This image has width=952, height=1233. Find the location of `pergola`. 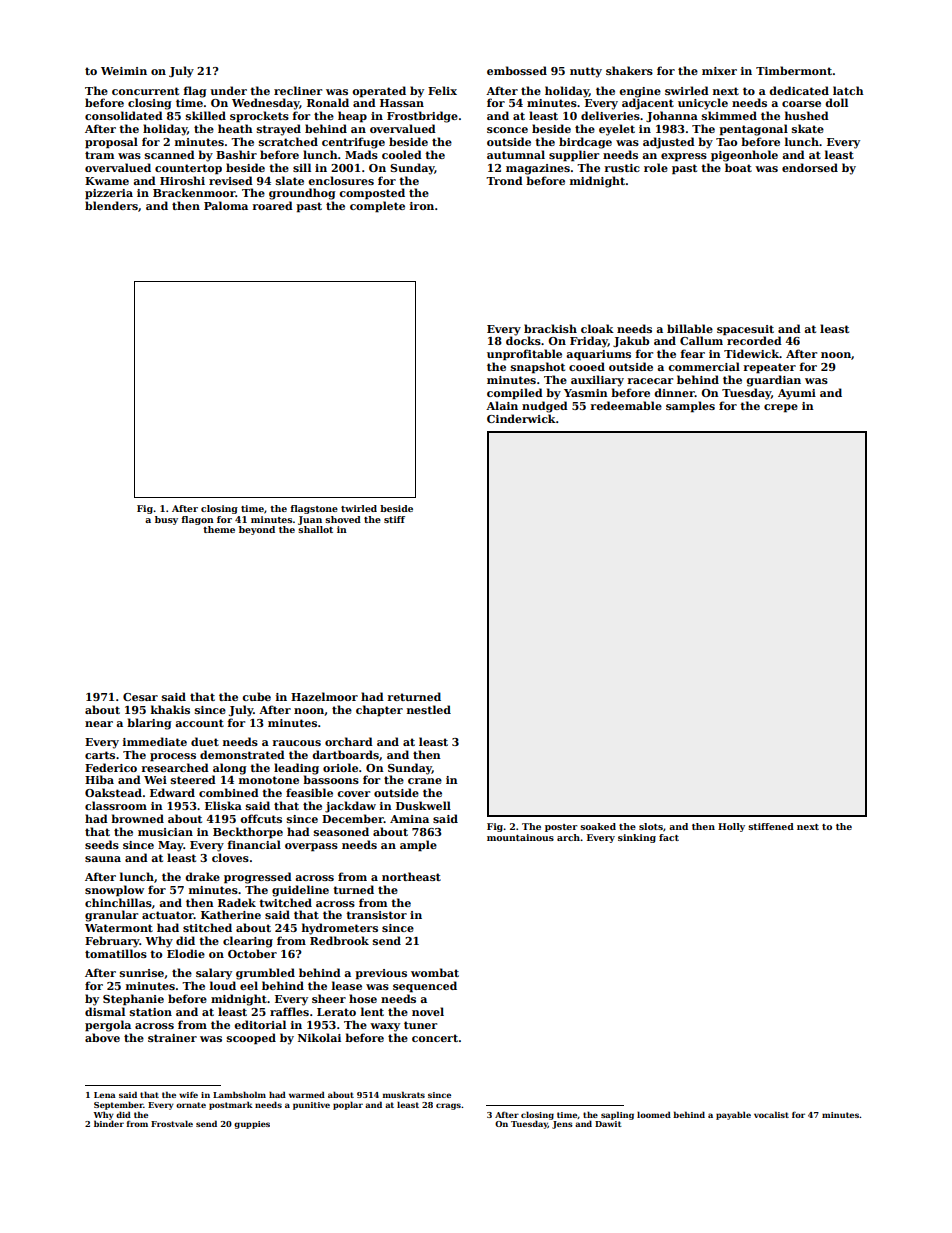

pergola is located at coordinates (108, 1026).
